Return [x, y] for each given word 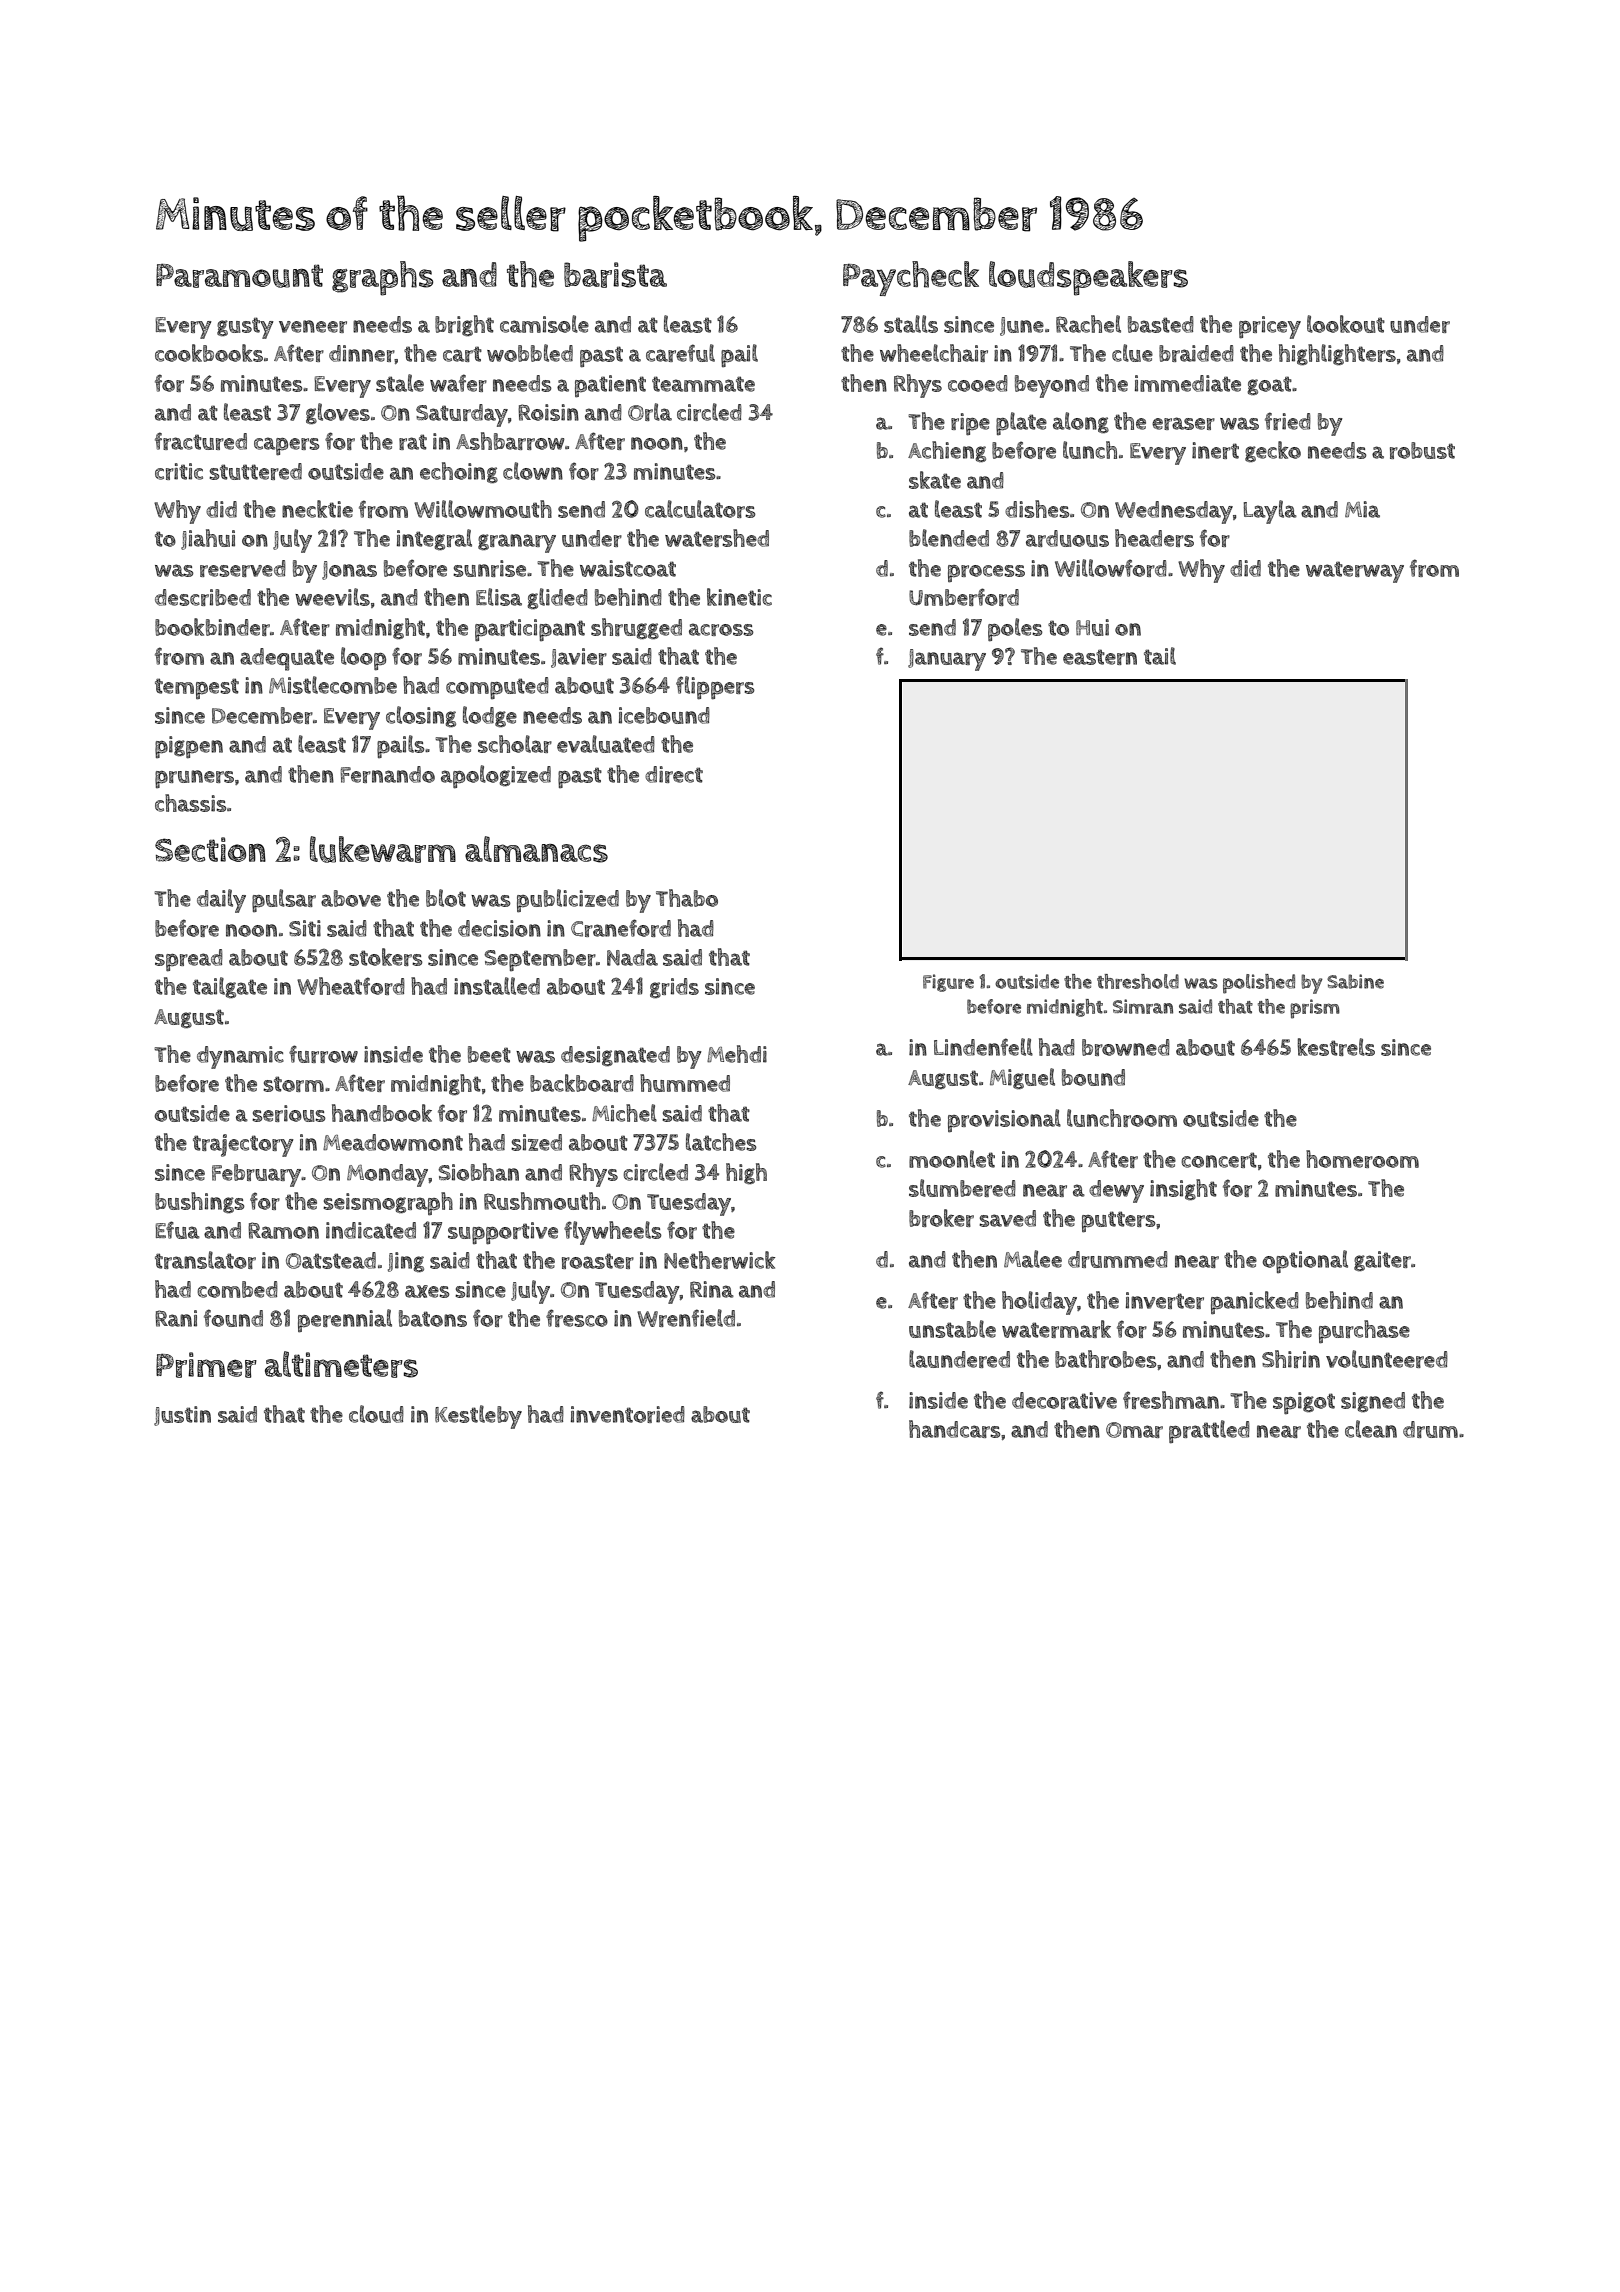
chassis [191, 803]
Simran [1143, 1006]
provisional [1004, 1121]
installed [497, 986]
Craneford [621, 928]
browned [1126, 1047]
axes [427, 1291]
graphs [383, 278]
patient [610, 386]
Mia [1362, 509]
